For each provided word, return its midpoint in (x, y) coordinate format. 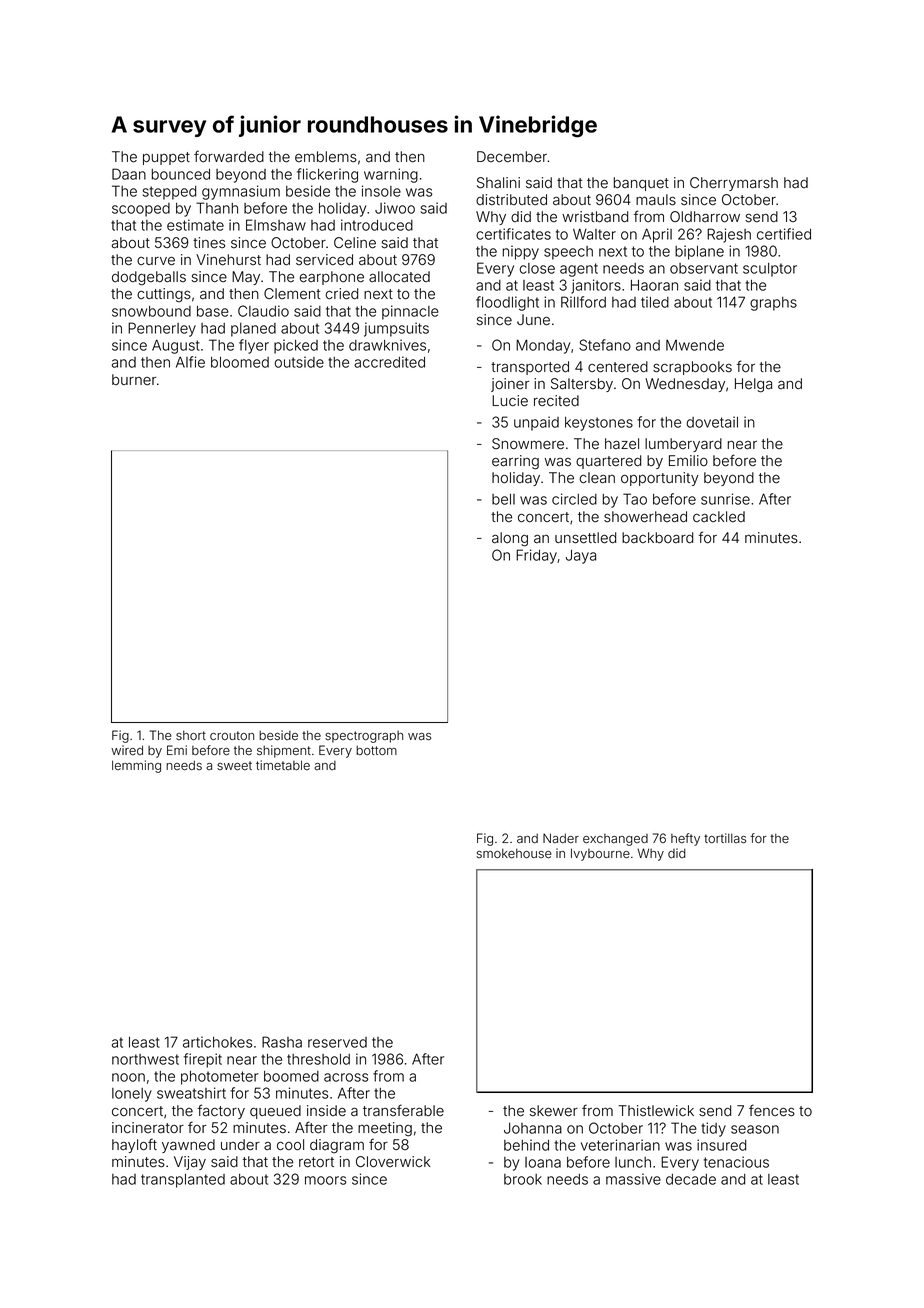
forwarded (229, 156)
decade (691, 1179)
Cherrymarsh (734, 184)
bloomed (240, 362)
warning (391, 175)
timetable (283, 765)
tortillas (725, 838)
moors (325, 1180)
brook (523, 1179)
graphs (773, 304)
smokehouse (514, 854)
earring (515, 462)
